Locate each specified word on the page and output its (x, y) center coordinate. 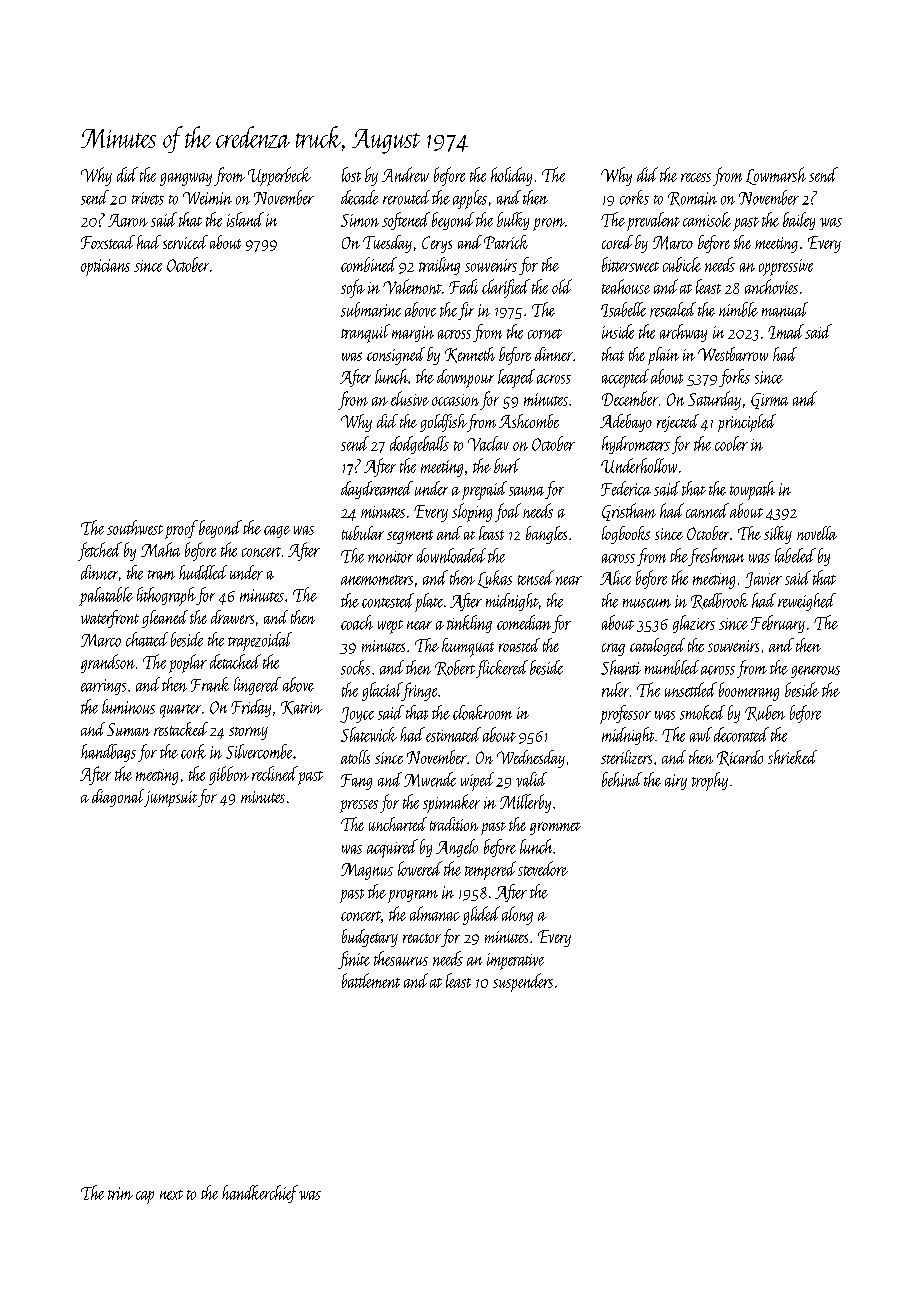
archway (683, 333)
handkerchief (260, 1194)
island (245, 219)
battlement (371, 980)
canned (707, 510)
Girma (769, 401)
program (413, 896)
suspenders (523, 982)
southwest (135, 527)
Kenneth (470, 355)
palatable (106, 596)
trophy (710, 781)
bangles (546, 535)
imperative (515, 961)
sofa (353, 288)
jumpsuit (170, 799)
